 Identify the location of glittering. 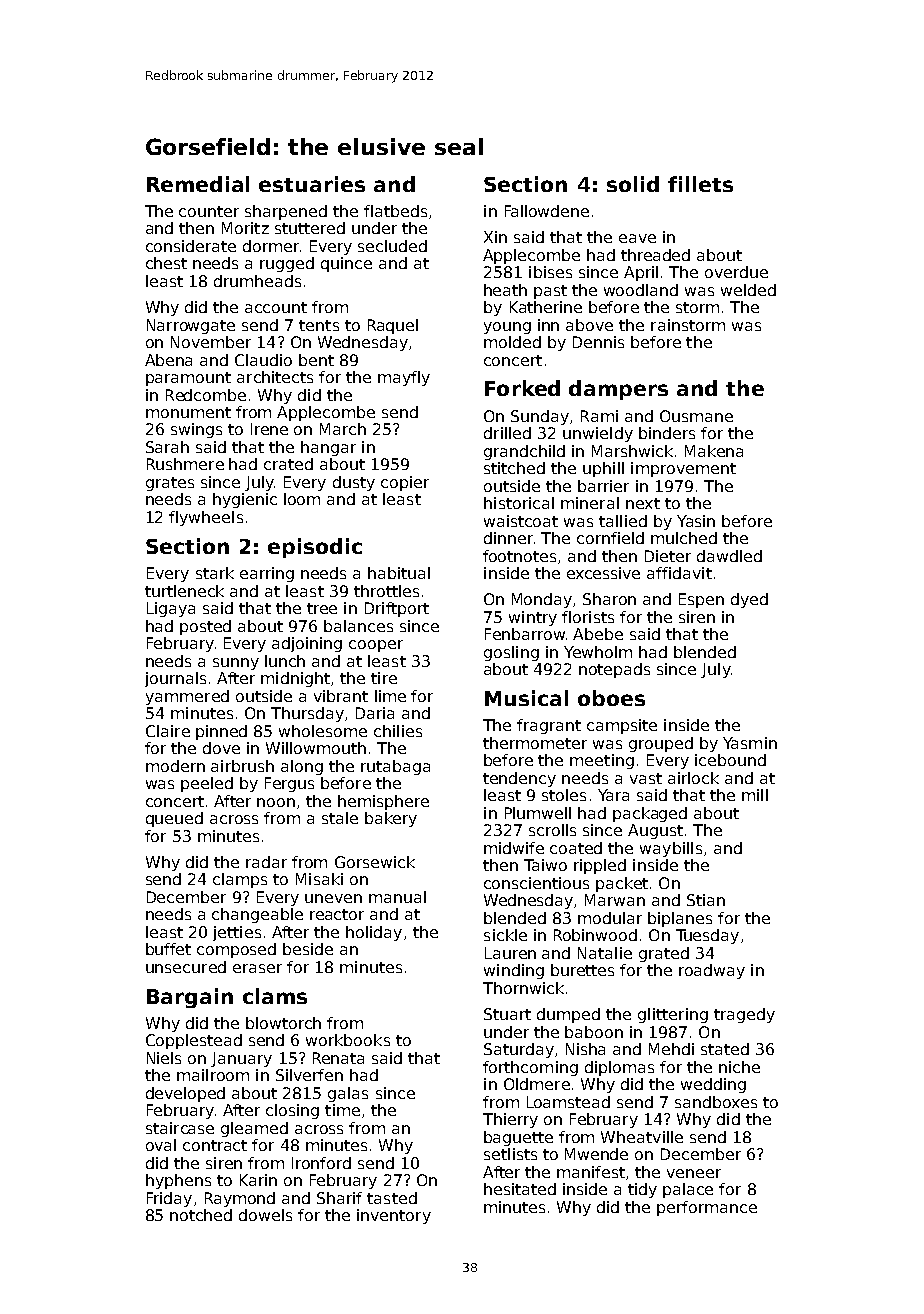
(673, 1015).
